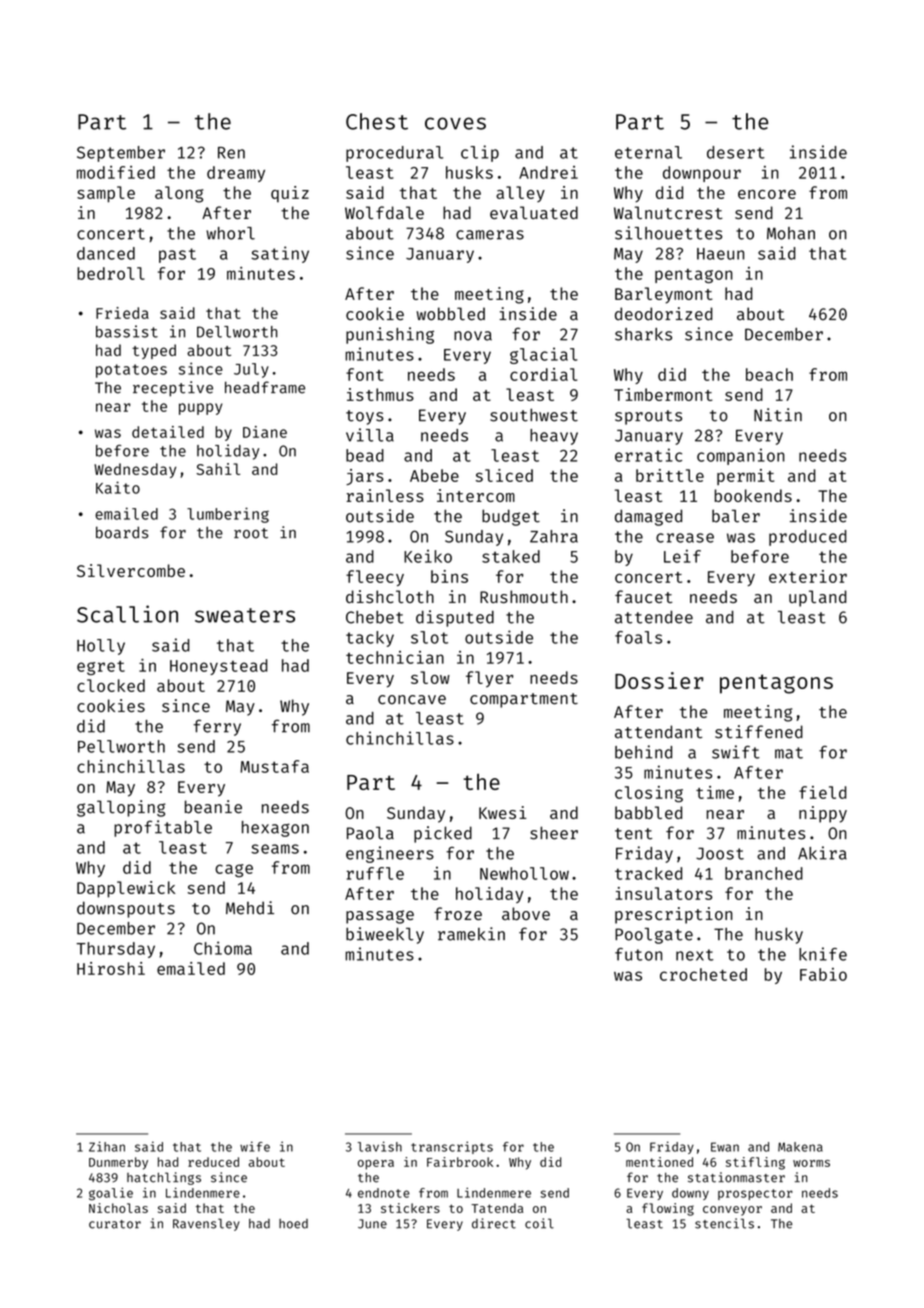 Image resolution: width=924 pixels, height=1308 pixels. I want to click on cage, so click(234, 871).
